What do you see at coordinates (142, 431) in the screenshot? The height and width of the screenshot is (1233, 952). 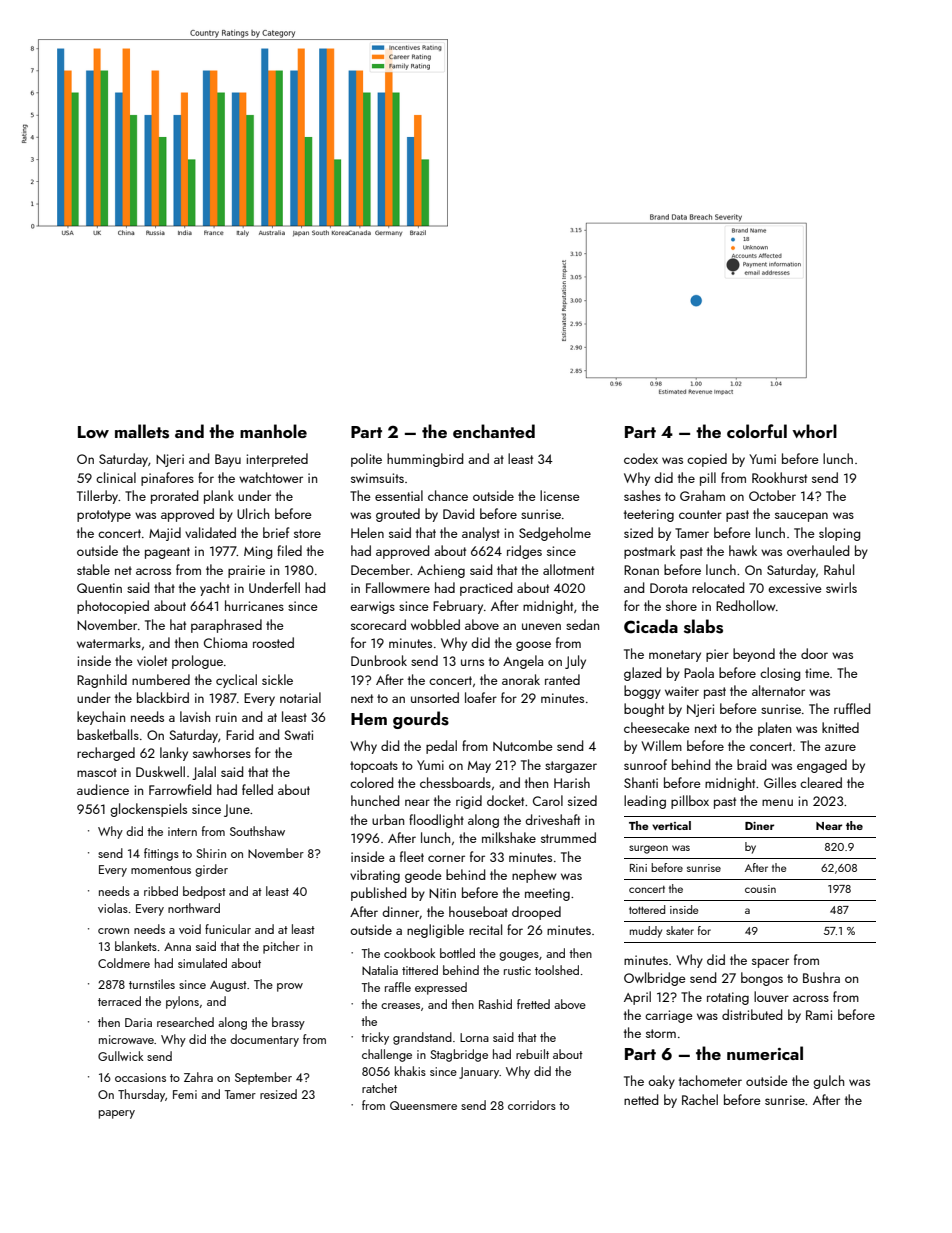 I see `mallets` at bounding box center [142, 431].
